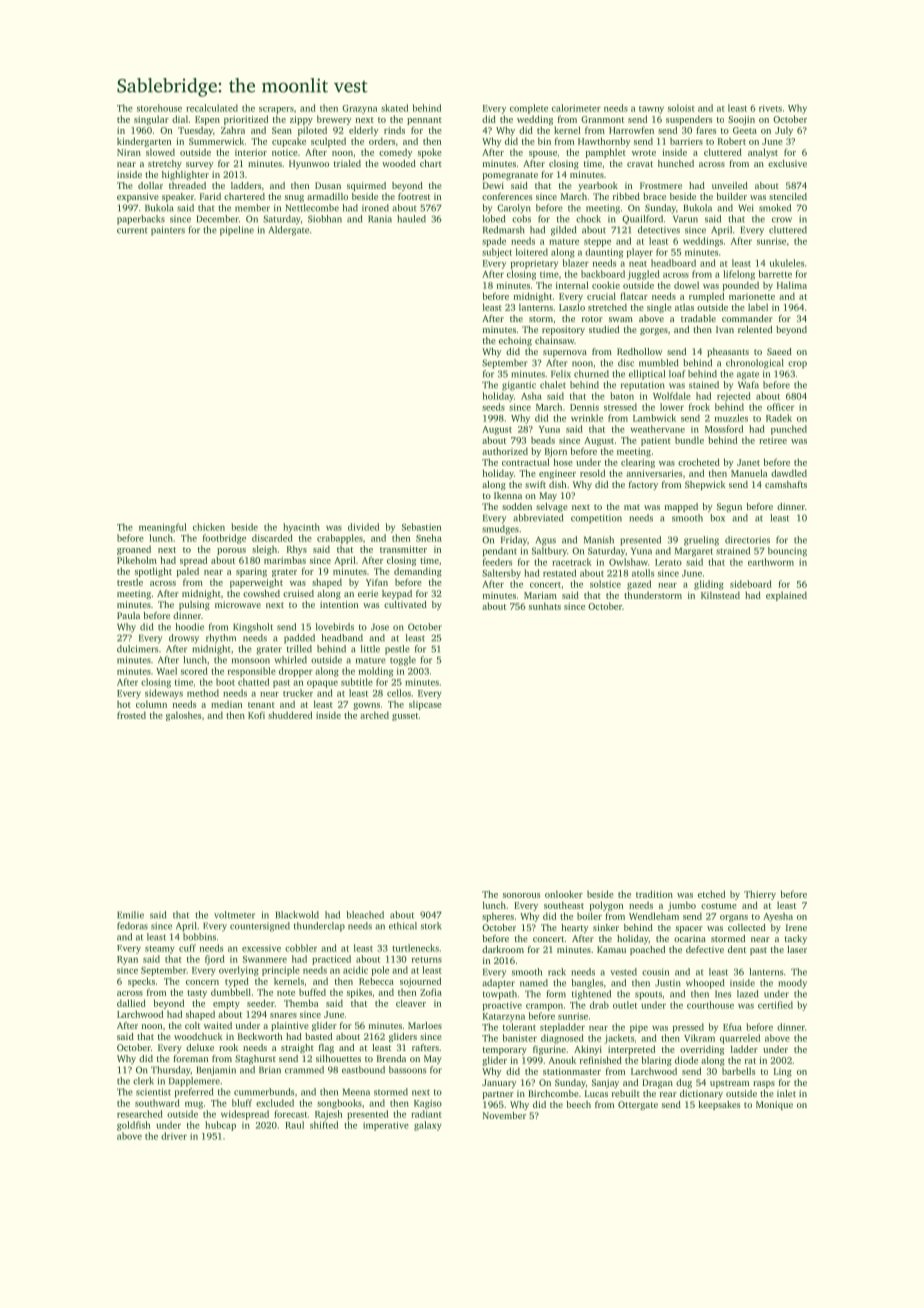 The height and width of the image is (1308, 924). Describe the element at coordinates (294, 1125) in the image. I see `Raul` at that location.
